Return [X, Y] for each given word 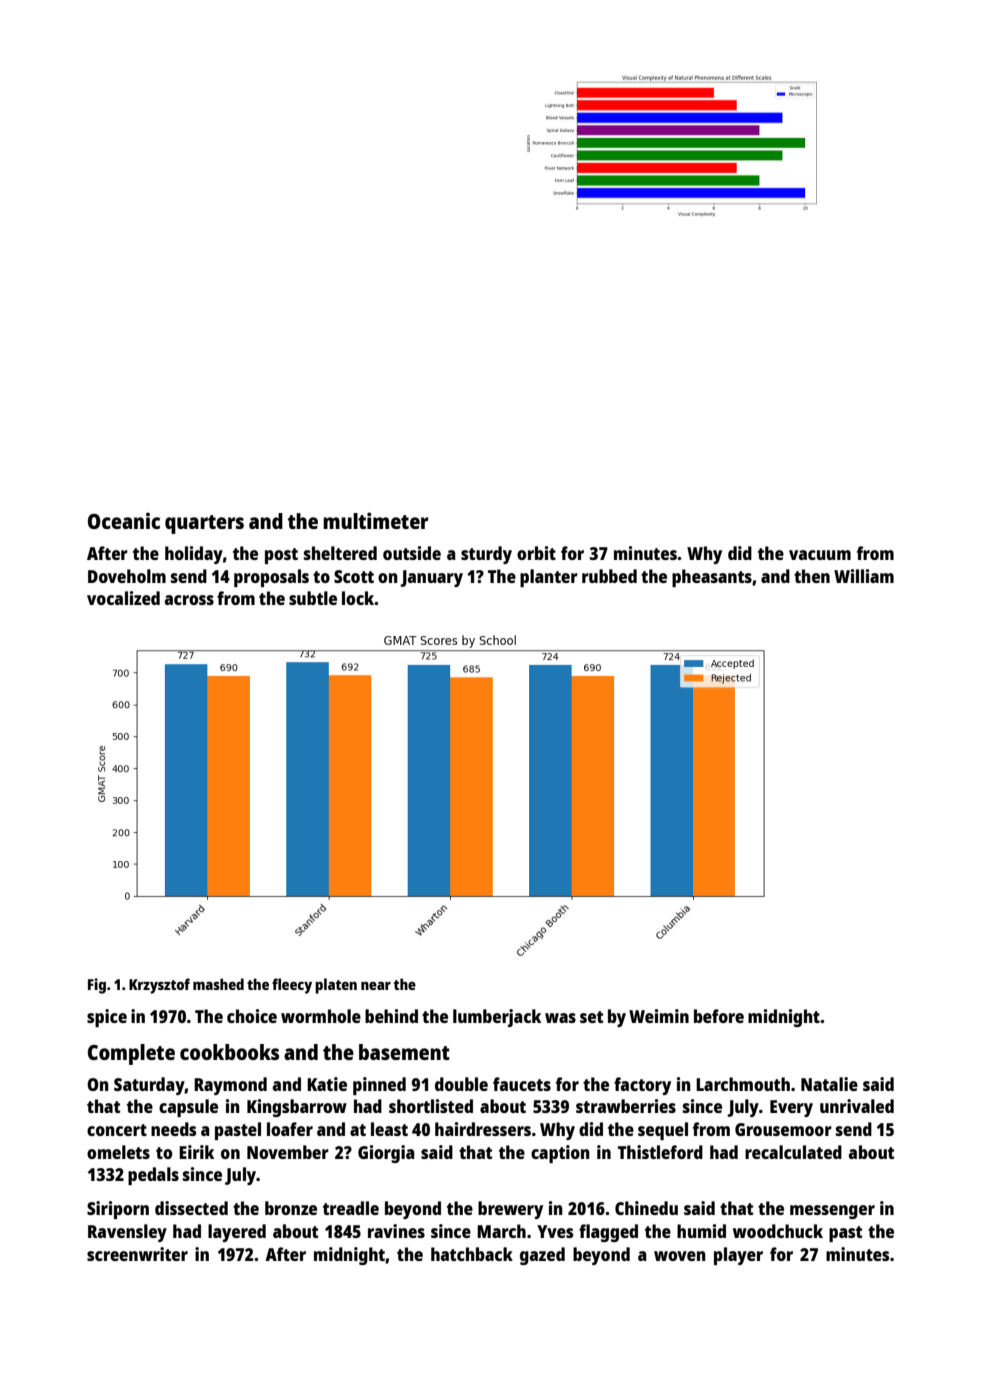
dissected [191, 1208]
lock [358, 598]
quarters [204, 524]
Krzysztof [159, 986]
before [719, 1016]
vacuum [820, 555]
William [864, 576]
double [461, 1084]
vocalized [123, 598]
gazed [542, 1256]
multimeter [376, 520]
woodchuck [778, 1231]
